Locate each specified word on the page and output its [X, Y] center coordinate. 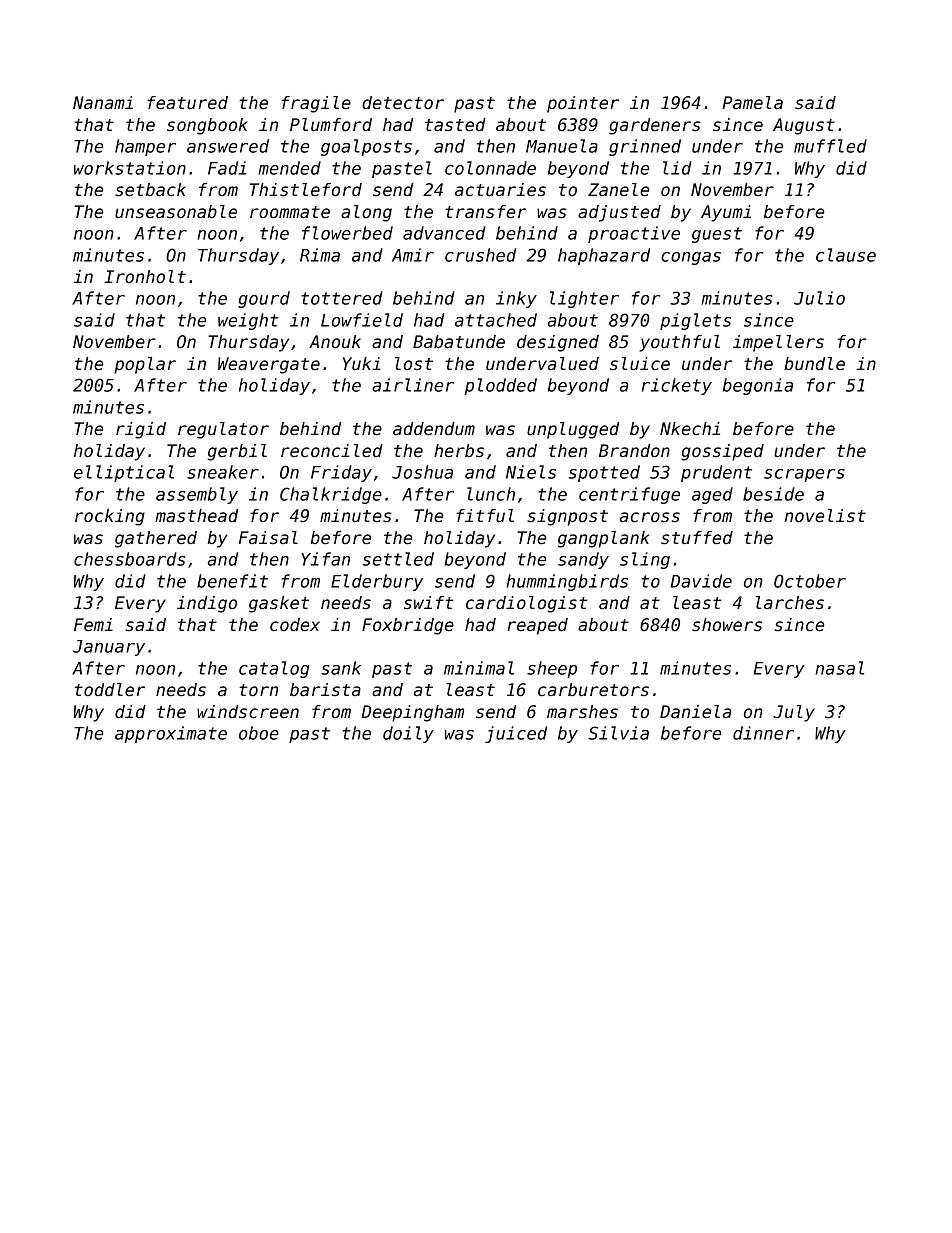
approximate [171, 734]
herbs [459, 451]
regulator [223, 430]
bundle [814, 364]
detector [403, 103]
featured [187, 103]
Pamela [752, 103]
